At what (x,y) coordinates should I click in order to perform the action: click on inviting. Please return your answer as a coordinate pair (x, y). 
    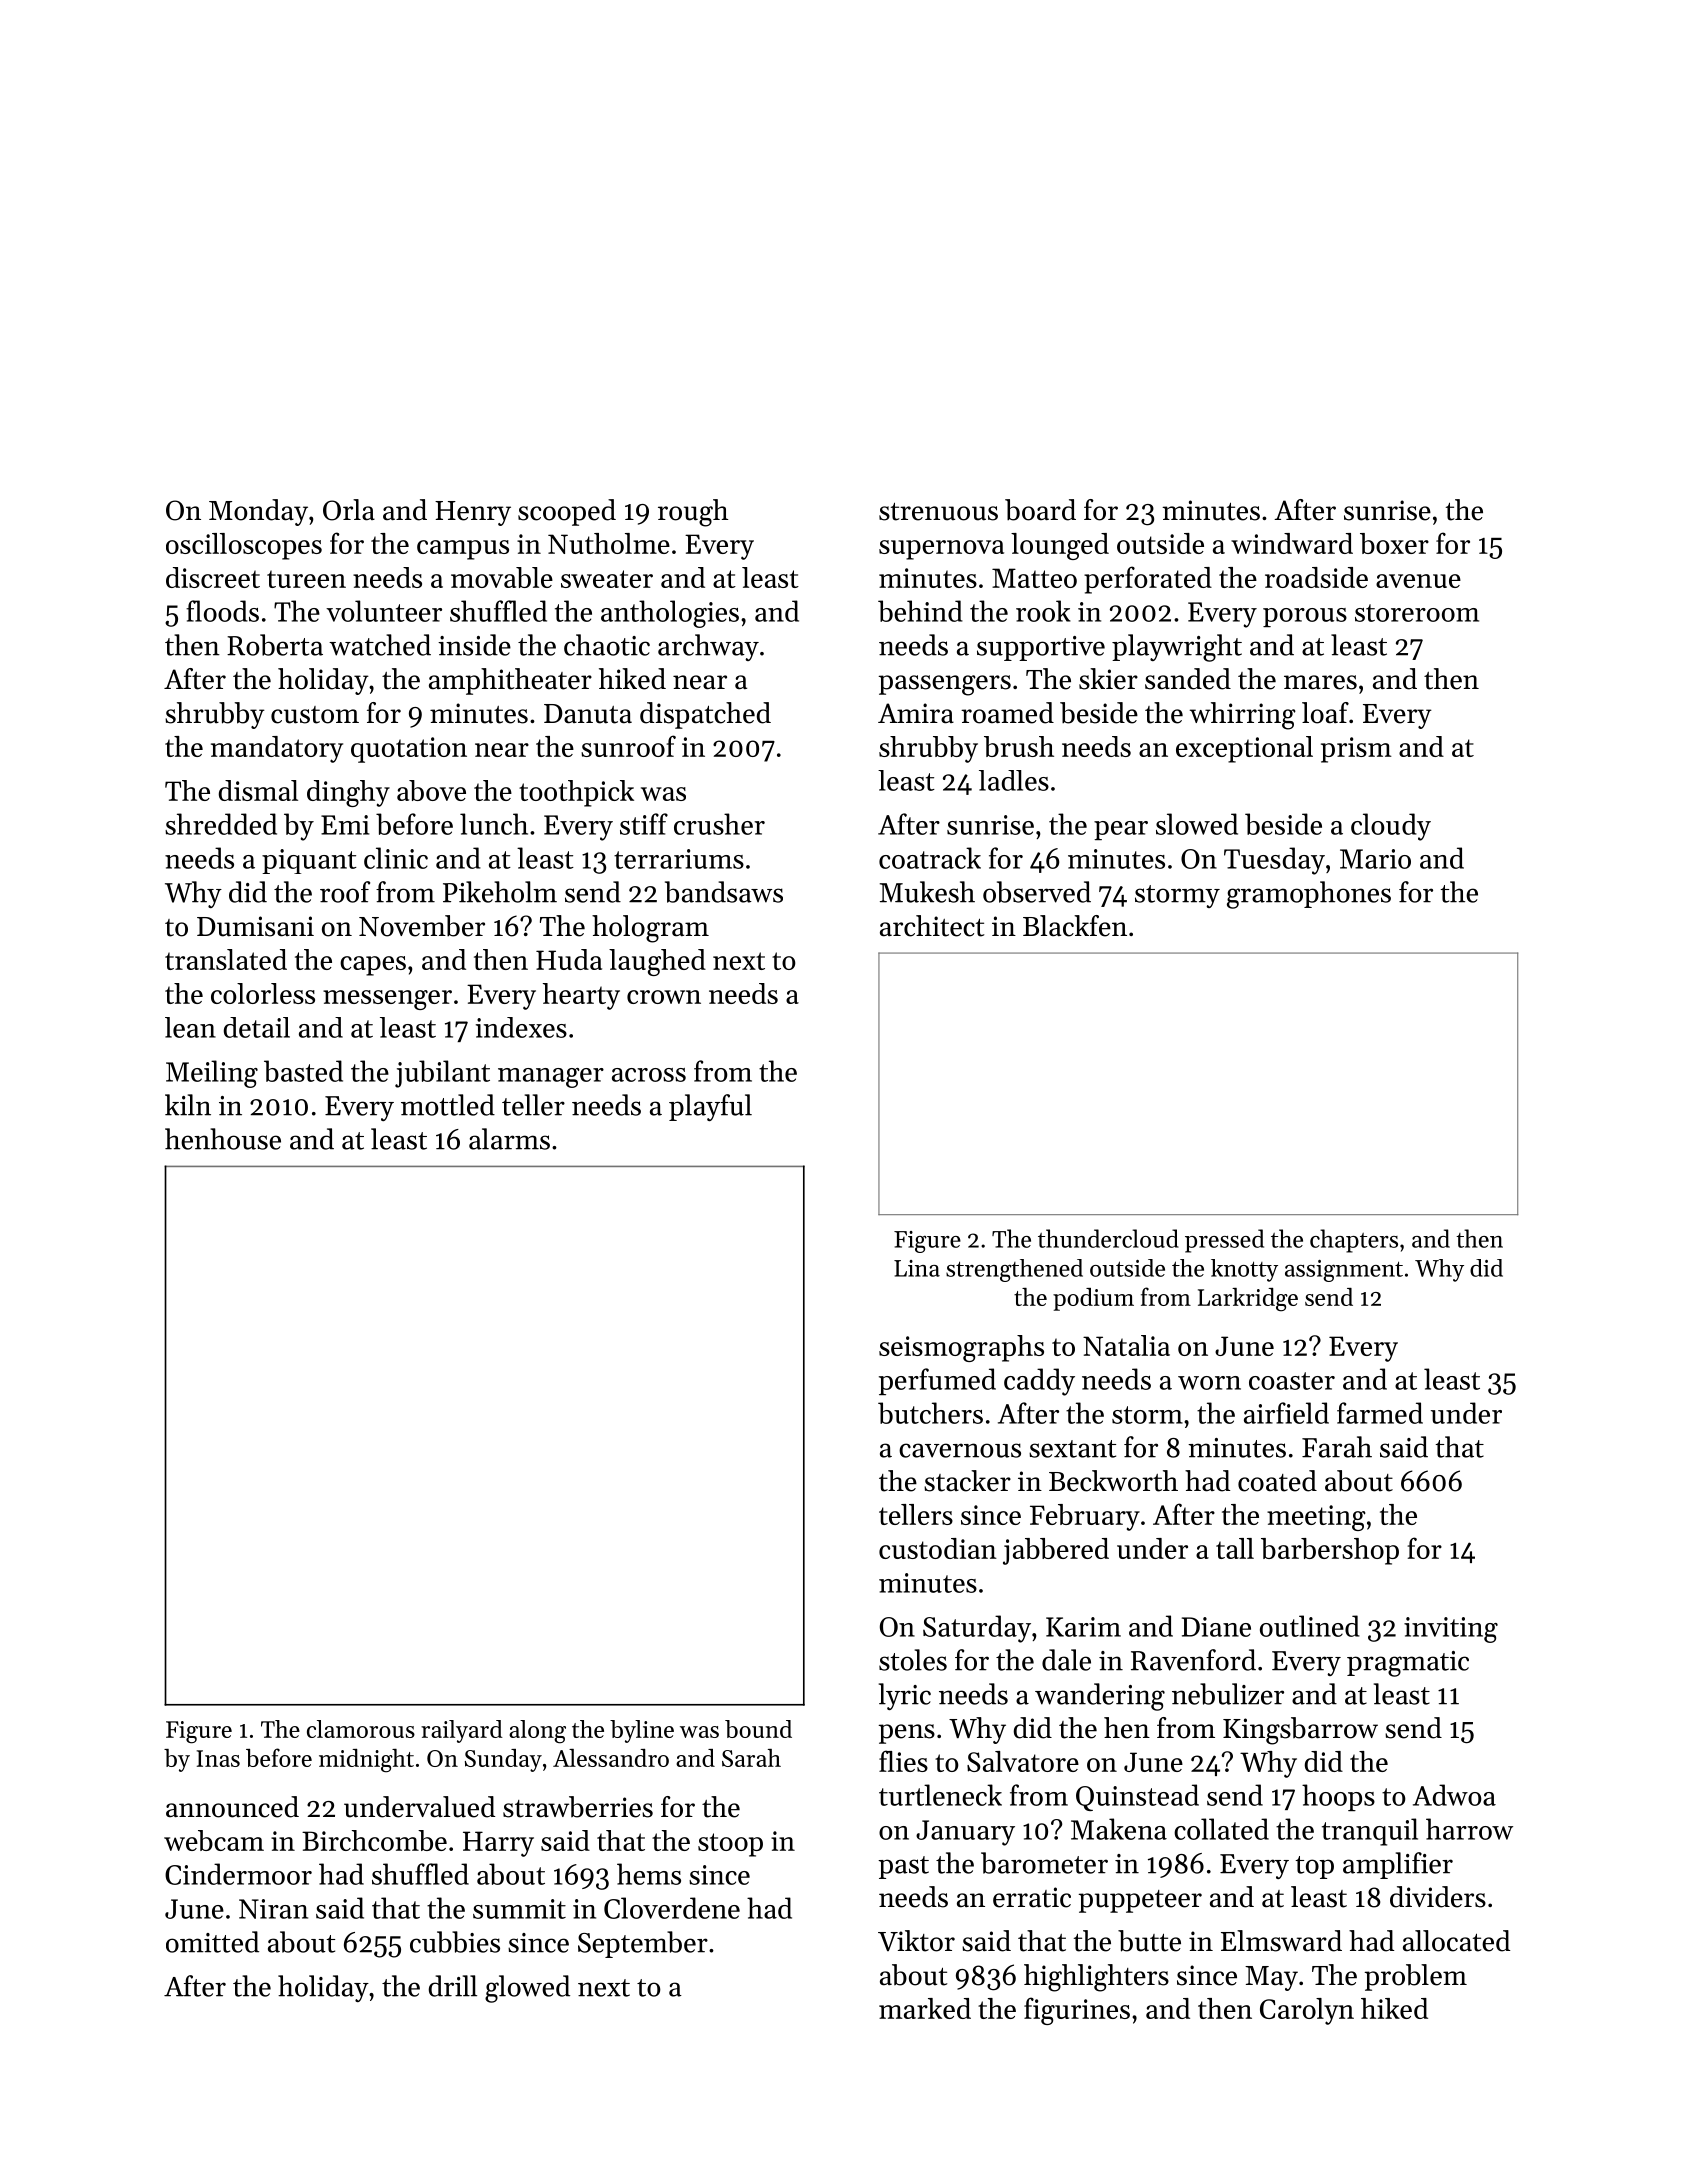
    Looking at the image, I should click on (1451, 1630).
